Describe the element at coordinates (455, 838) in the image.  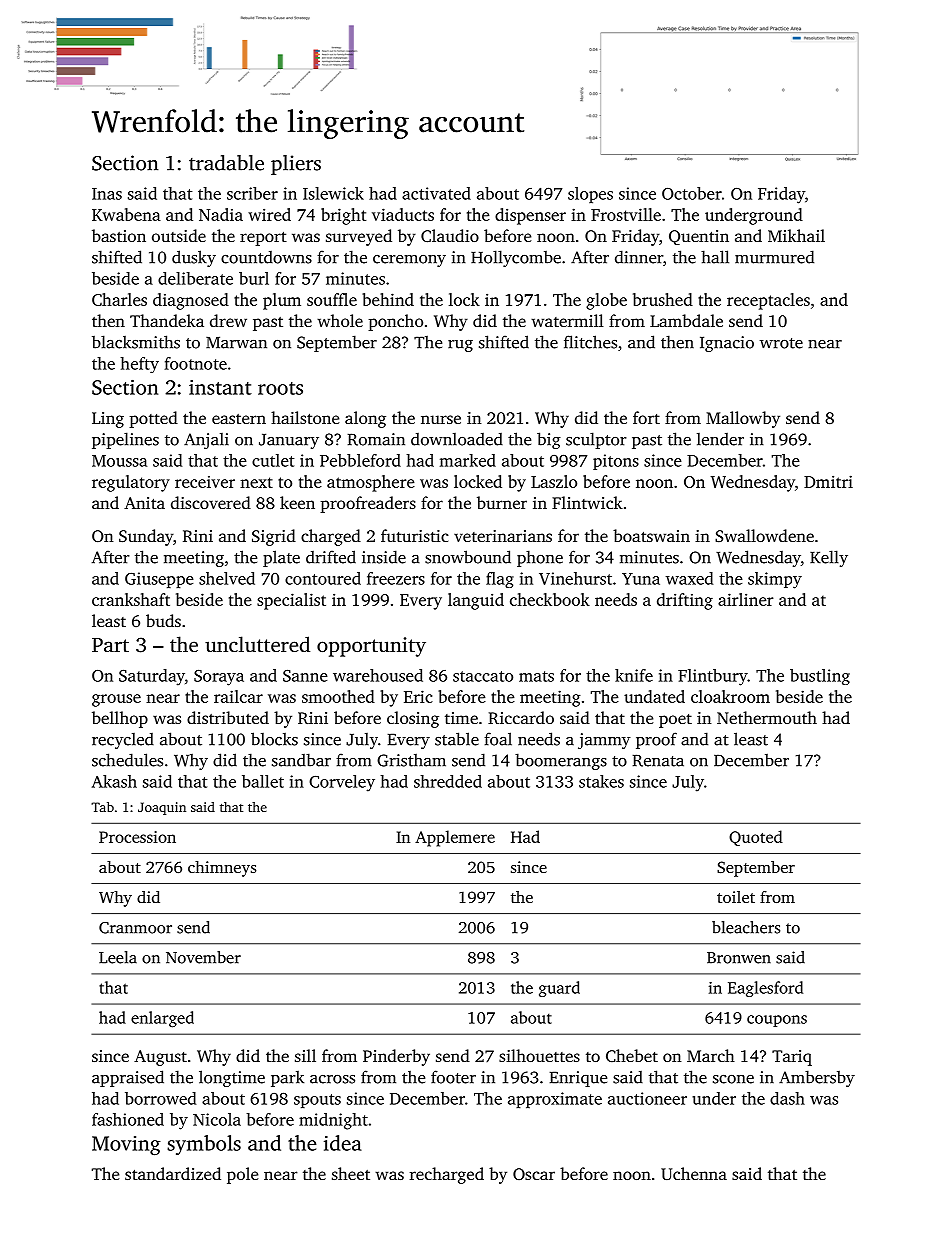
I see `Applemere` at that location.
